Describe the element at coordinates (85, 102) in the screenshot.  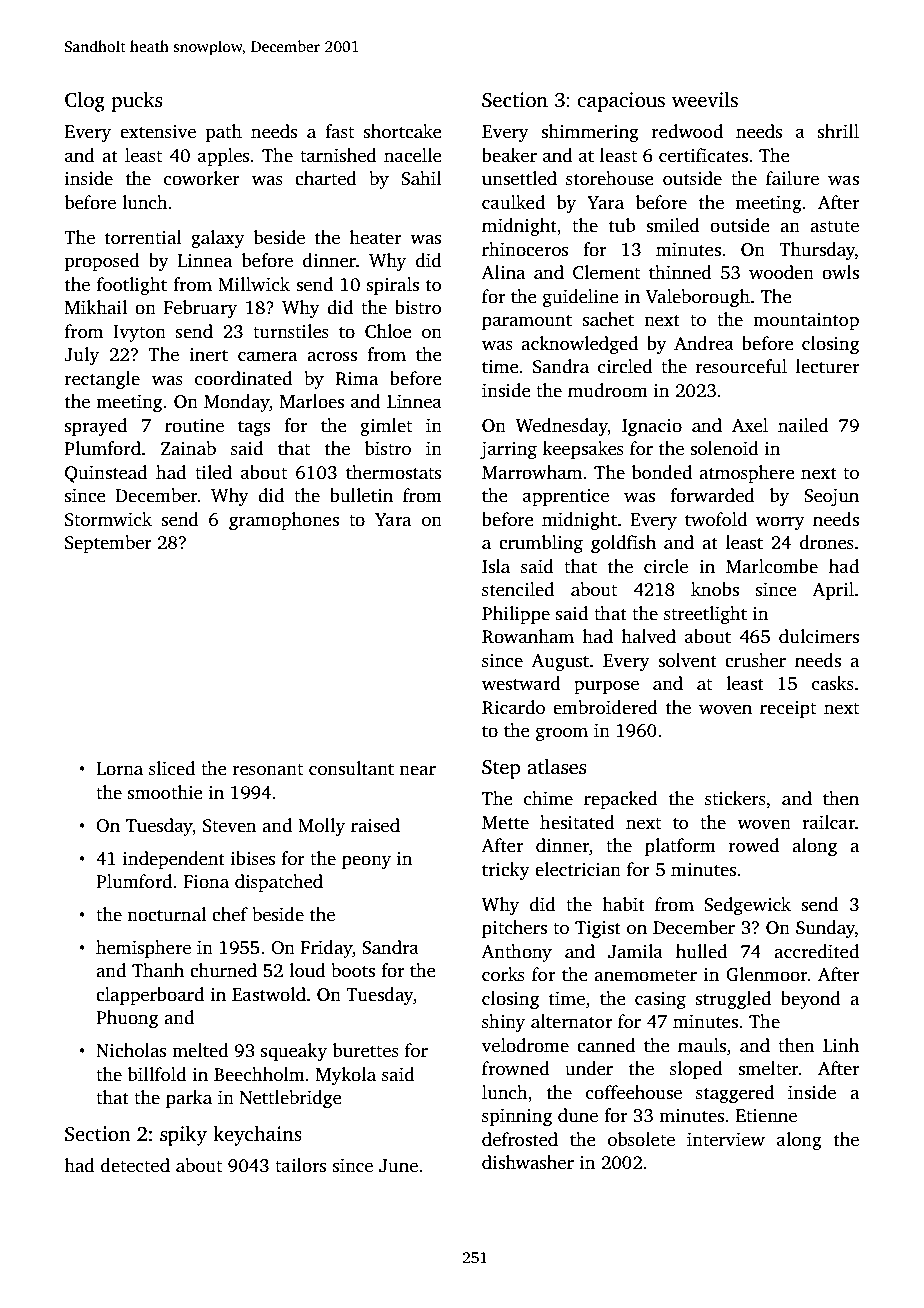
I see `Clog` at that location.
